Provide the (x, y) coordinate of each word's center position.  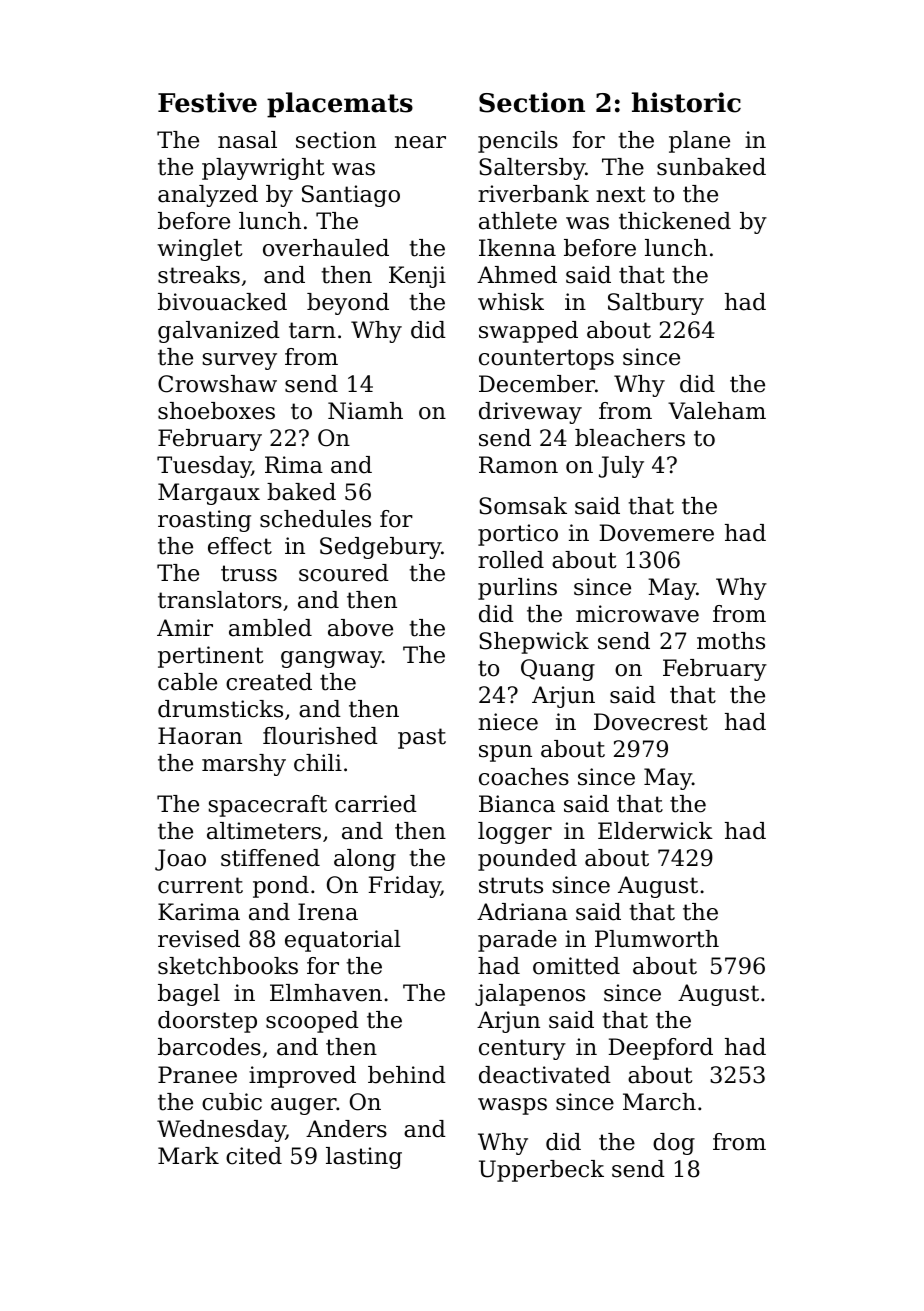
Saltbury (656, 304)
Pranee (197, 1075)
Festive (207, 102)
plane (699, 142)
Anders (346, 1129)
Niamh (365, 411)
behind (407, 1075)
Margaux (209, 494)
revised (199, 939)
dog (674, 1144)
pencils (518, 142)
